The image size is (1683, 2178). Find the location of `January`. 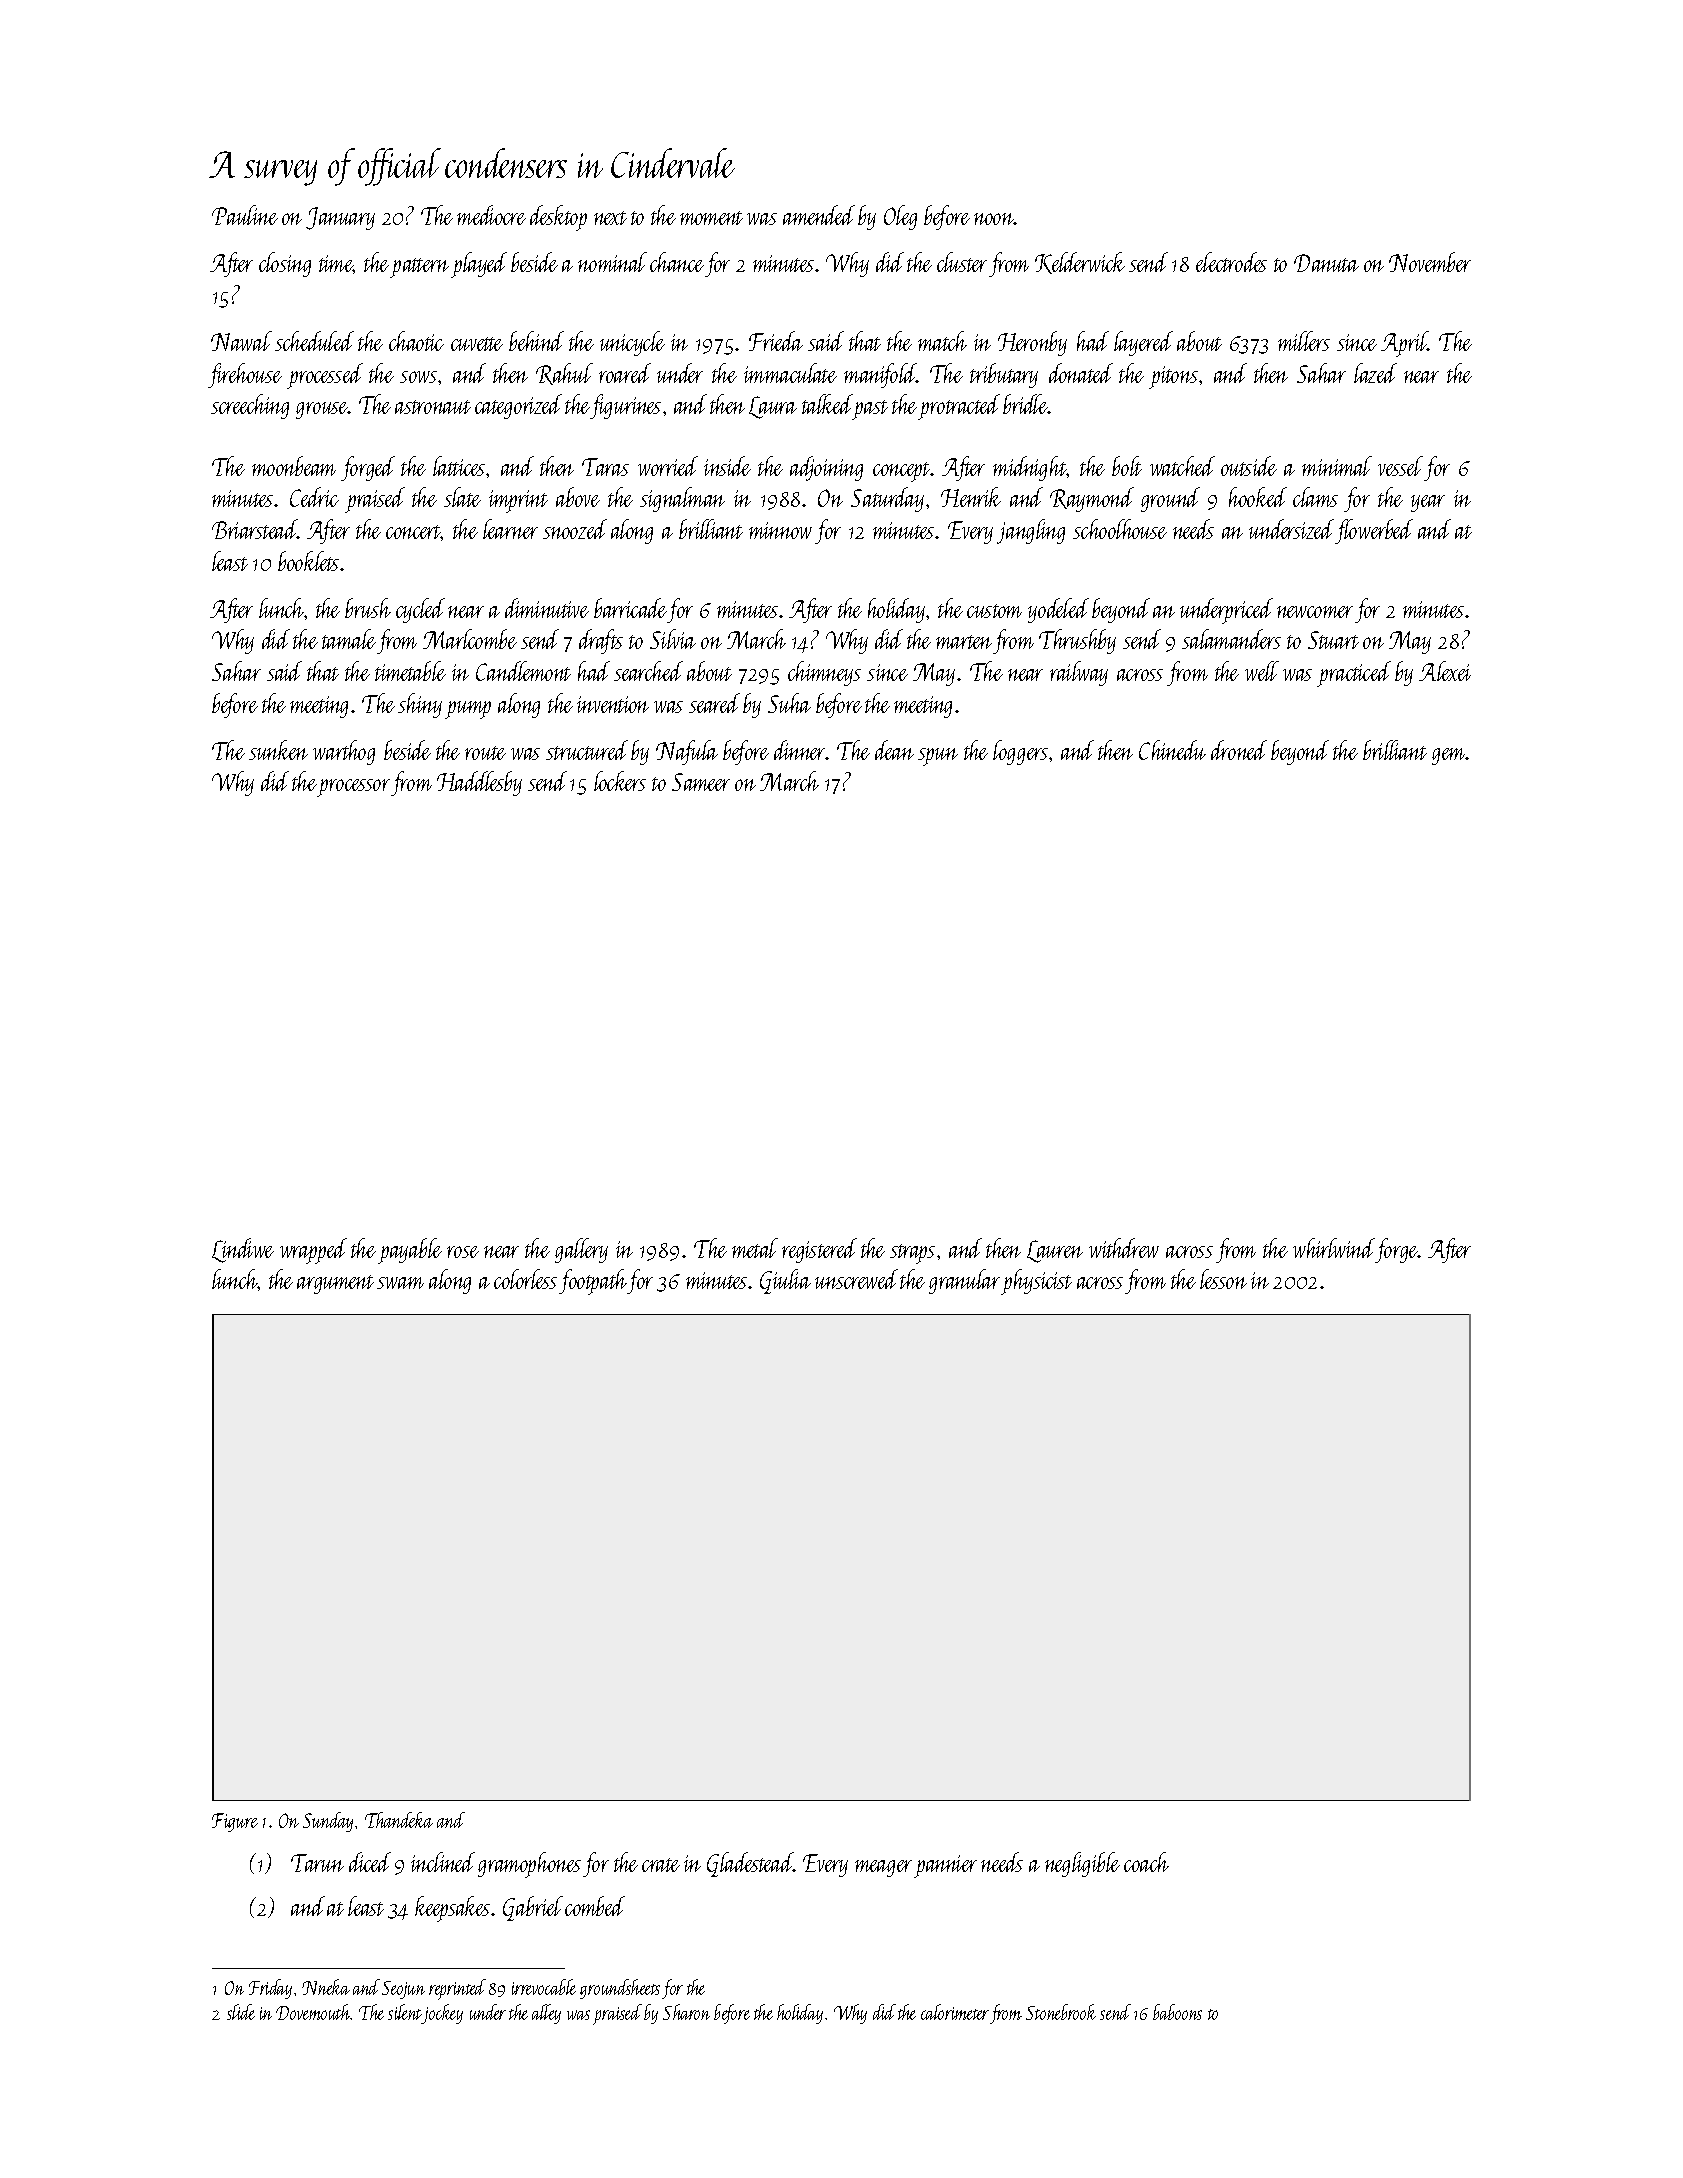

January is located at coordinates (340, 218).
